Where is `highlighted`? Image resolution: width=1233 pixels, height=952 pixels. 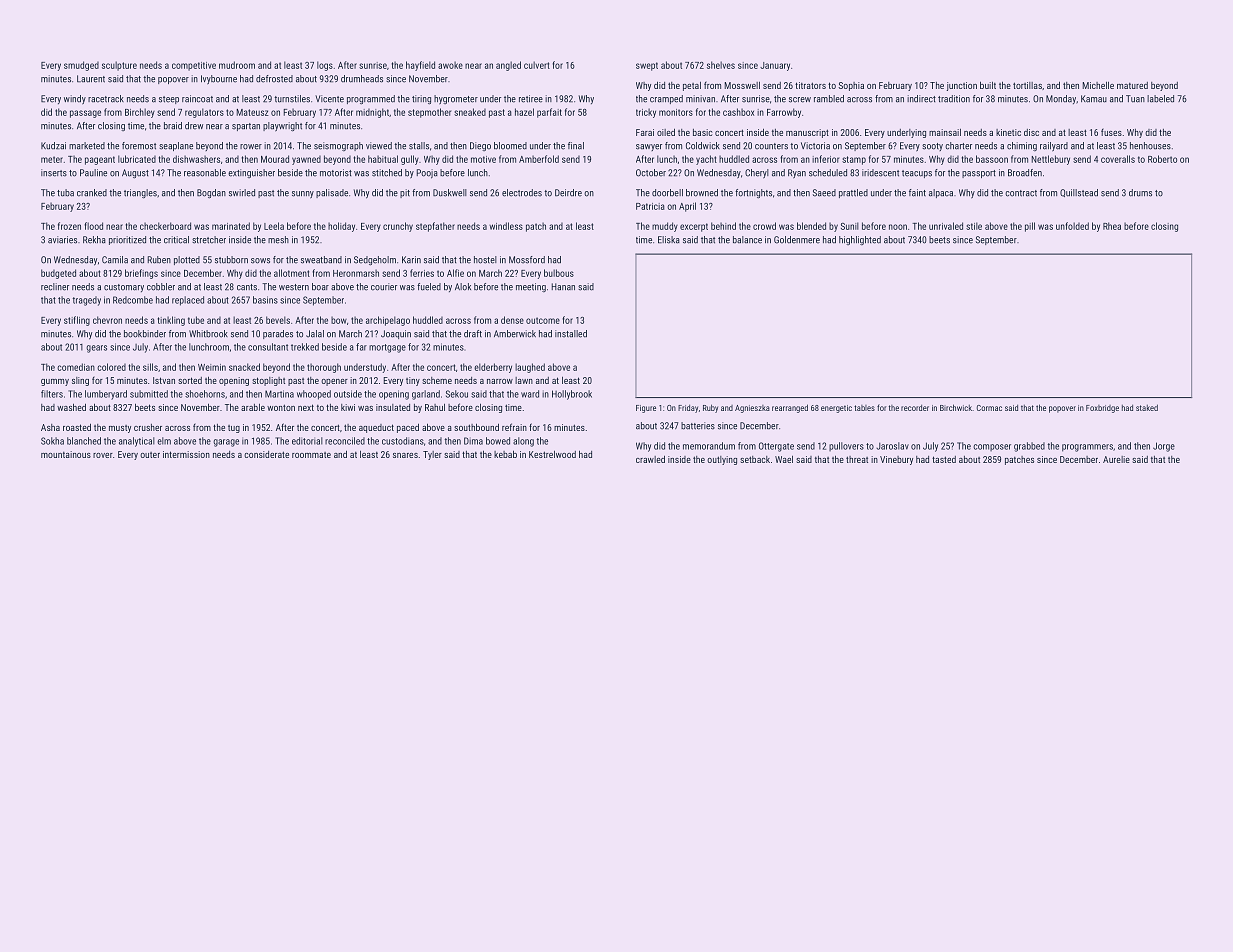 highlighted is located at coordinates (860, 240).
